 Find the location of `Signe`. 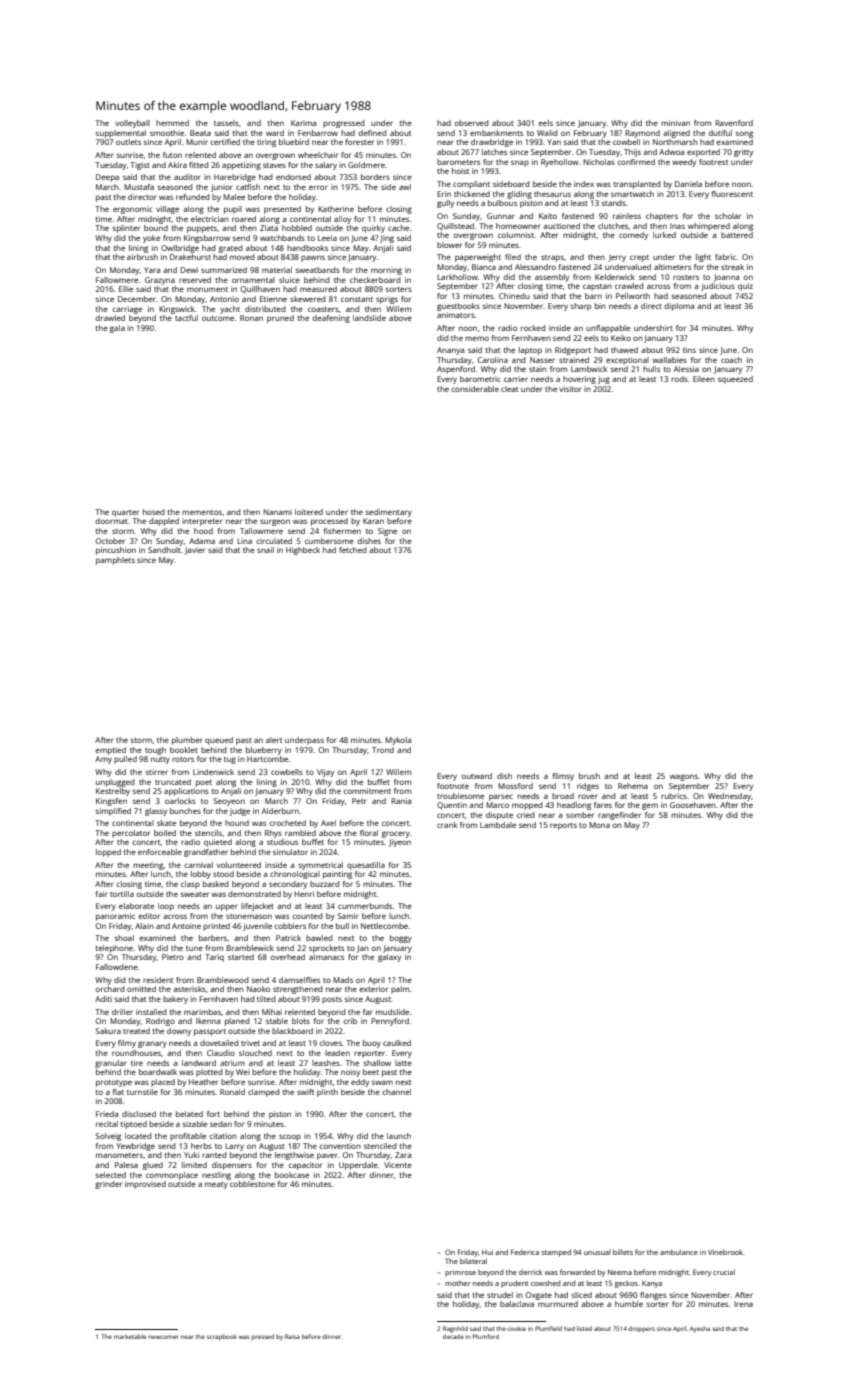

Signe is located at coordinates (387, 532).
